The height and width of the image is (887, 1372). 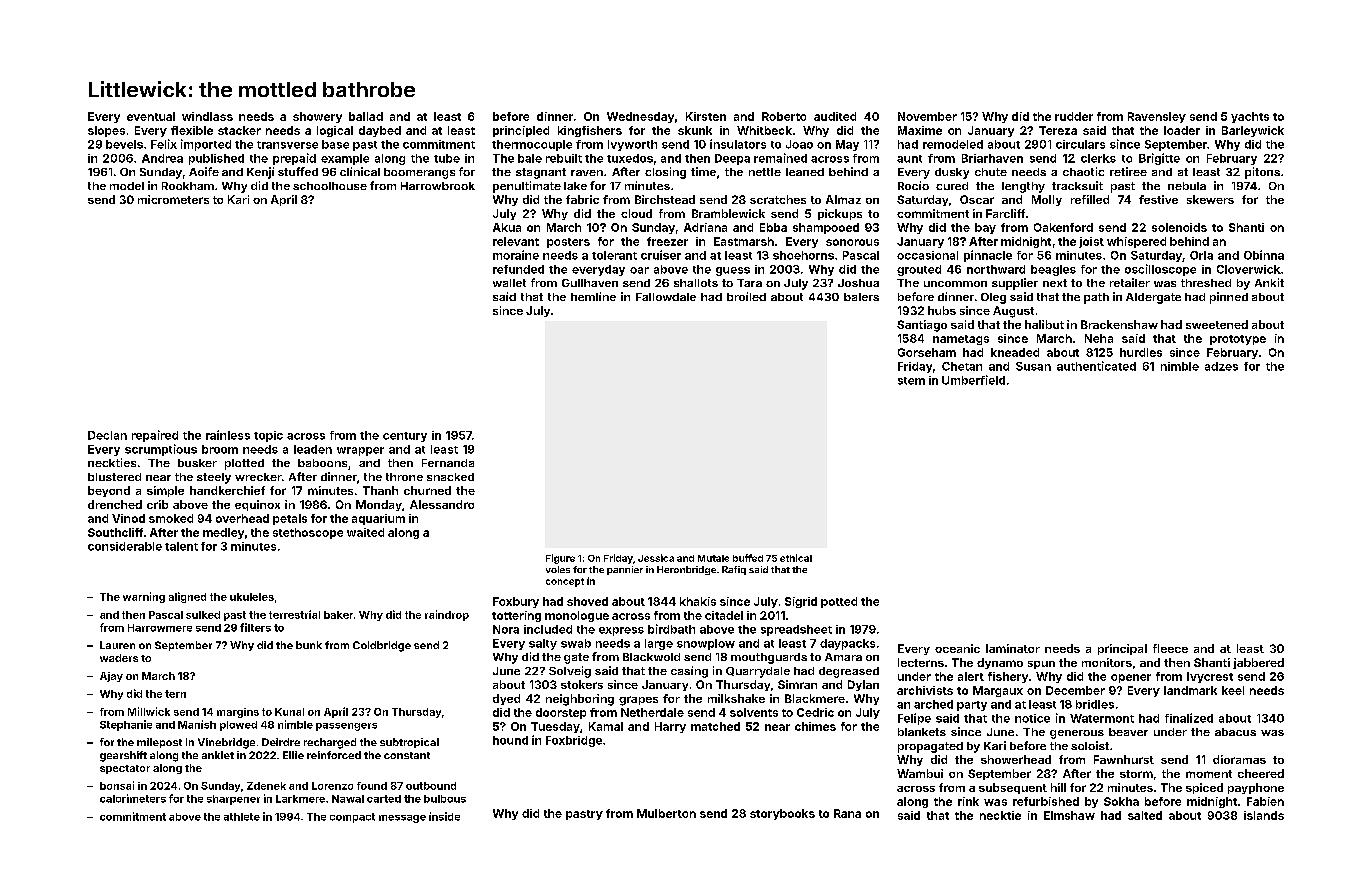 What do you see at coordinates (1013, 648) in the image?
I see `laminator` at bounding box center [1013, 648].
